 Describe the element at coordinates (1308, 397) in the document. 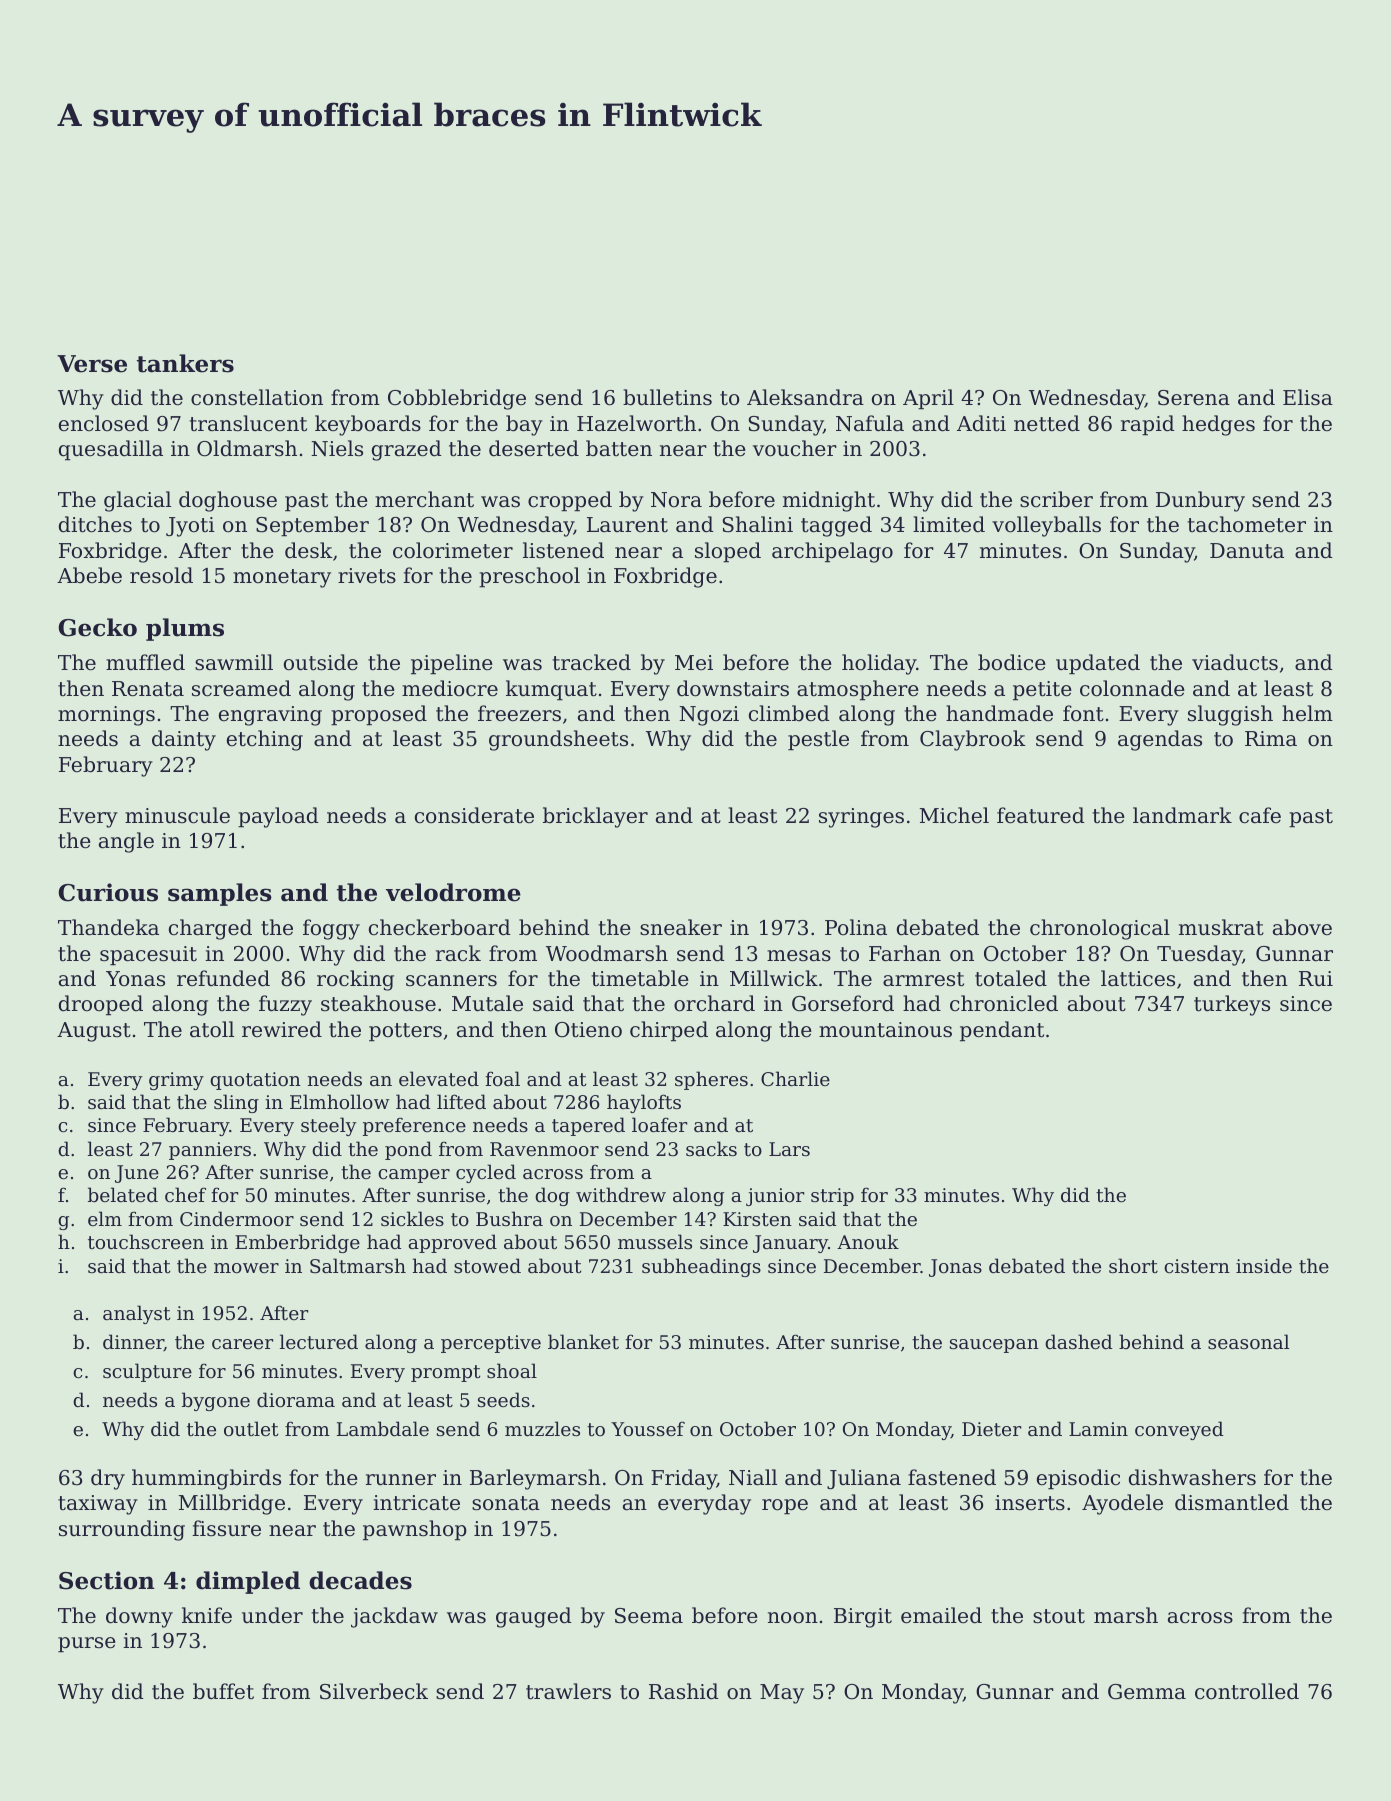

I see `Elisa` at that location.
